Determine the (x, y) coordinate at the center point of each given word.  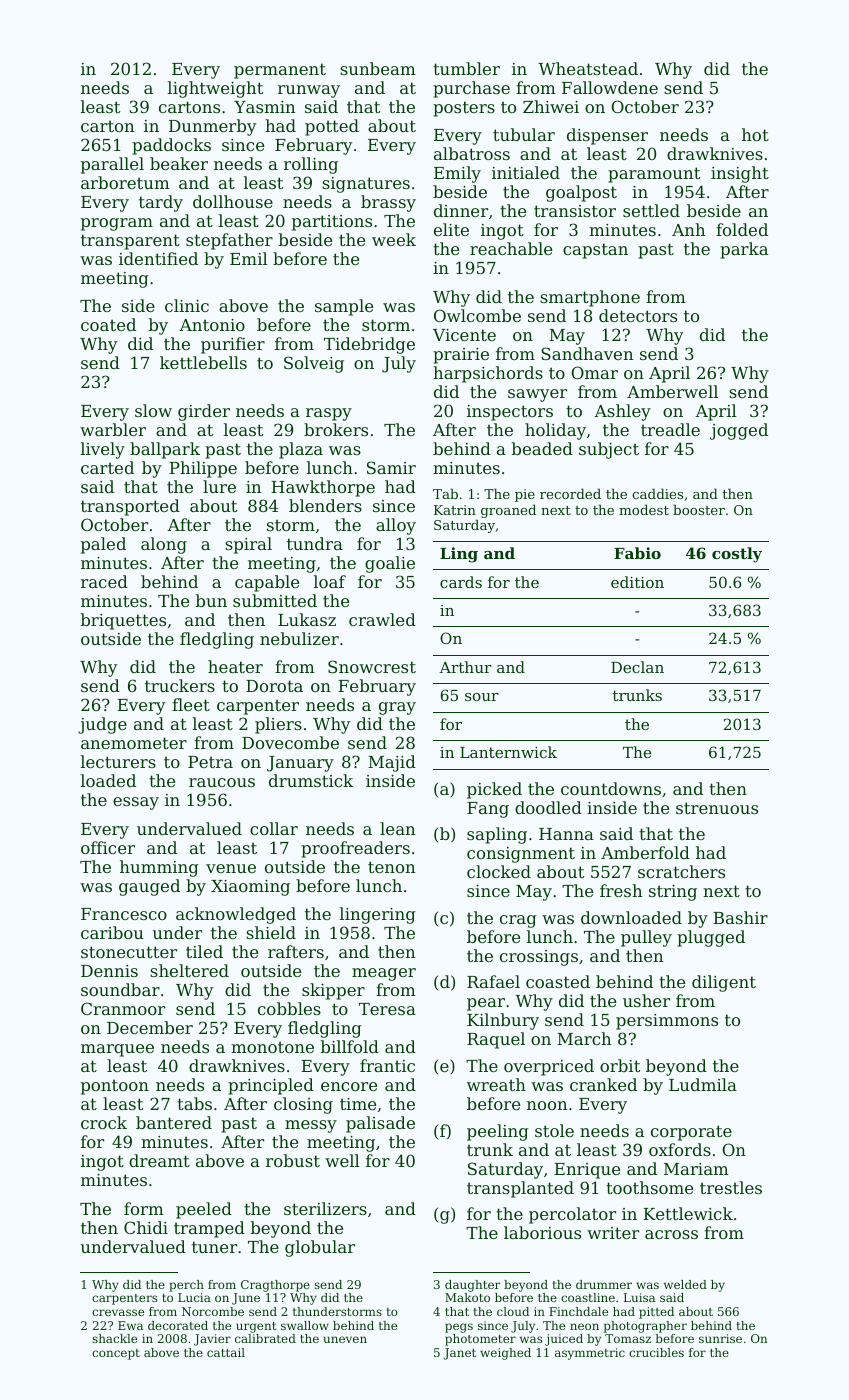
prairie (461, 356)
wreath (496, 1084)
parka (744, 250)
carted (107, 467)
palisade (380, 1124)
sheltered (189, 970)
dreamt (159, 1160)
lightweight (215, 89)
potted (332, 127)
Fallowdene (610, 87)
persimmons (667, 1022)
